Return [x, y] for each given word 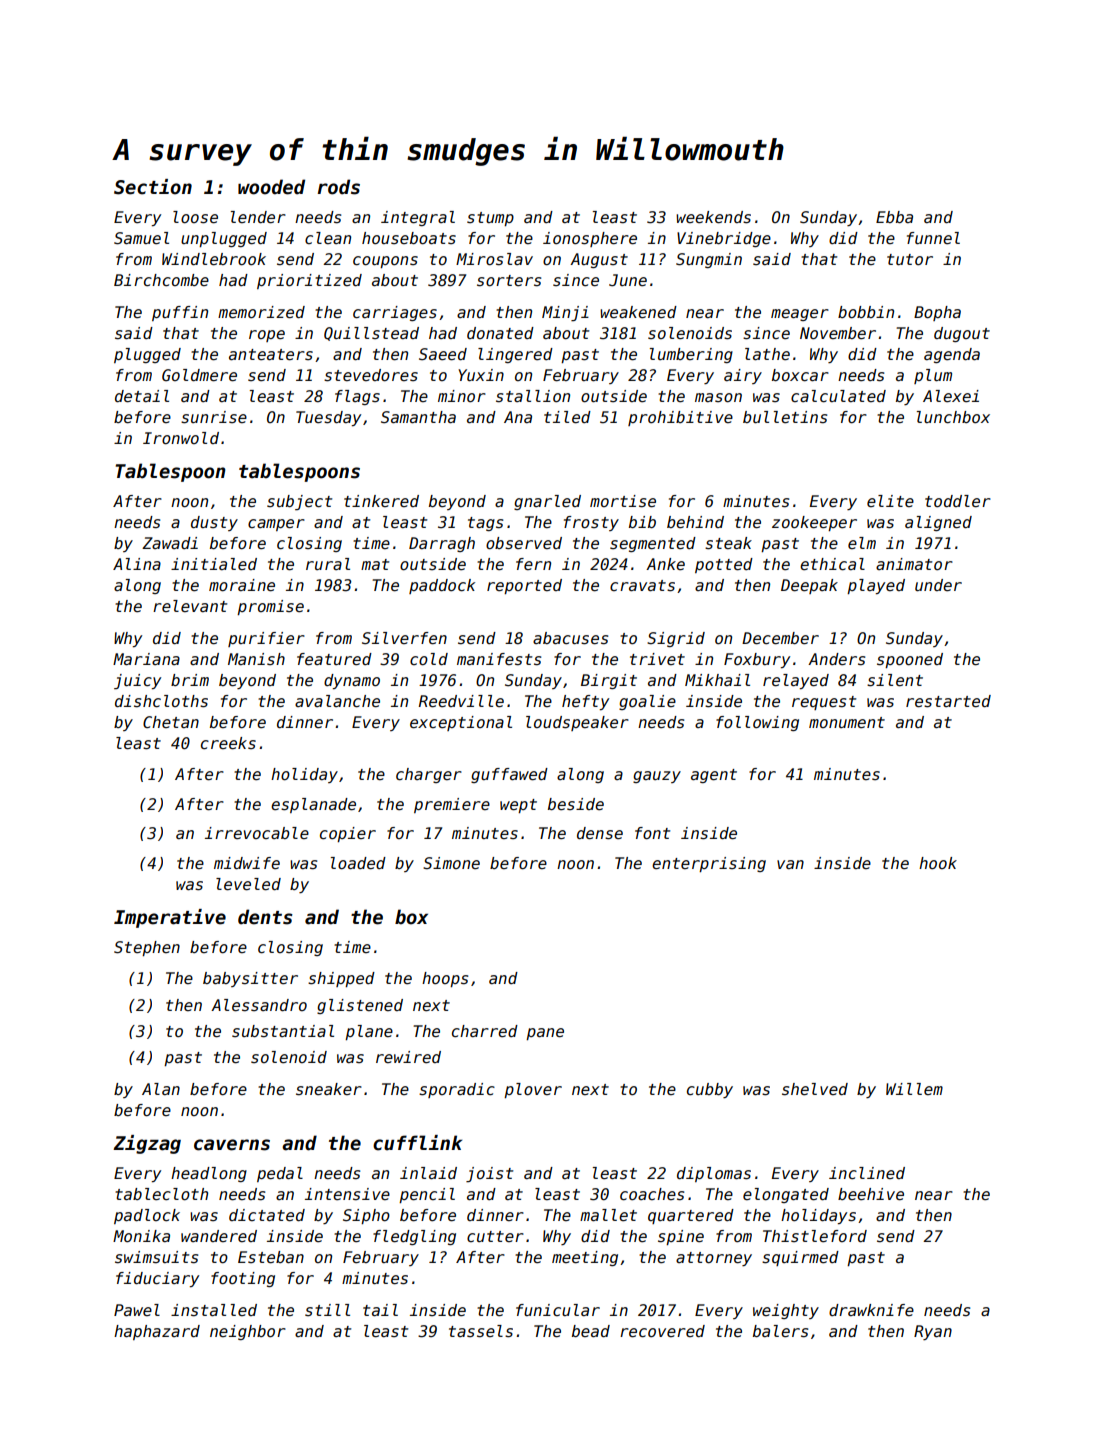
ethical [832, 564]
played [876, 586]
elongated [786, 1195]
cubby [710, 1090]
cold [429, 659]
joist [489, 1174]
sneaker [329, 1089]
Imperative [170, 918]
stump [490, 219]
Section [153, 187]
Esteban [271, 1257]
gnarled [547, 502]
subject [299, 502]
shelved [815, 1089]
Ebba [894, 217]
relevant [190, 606]
